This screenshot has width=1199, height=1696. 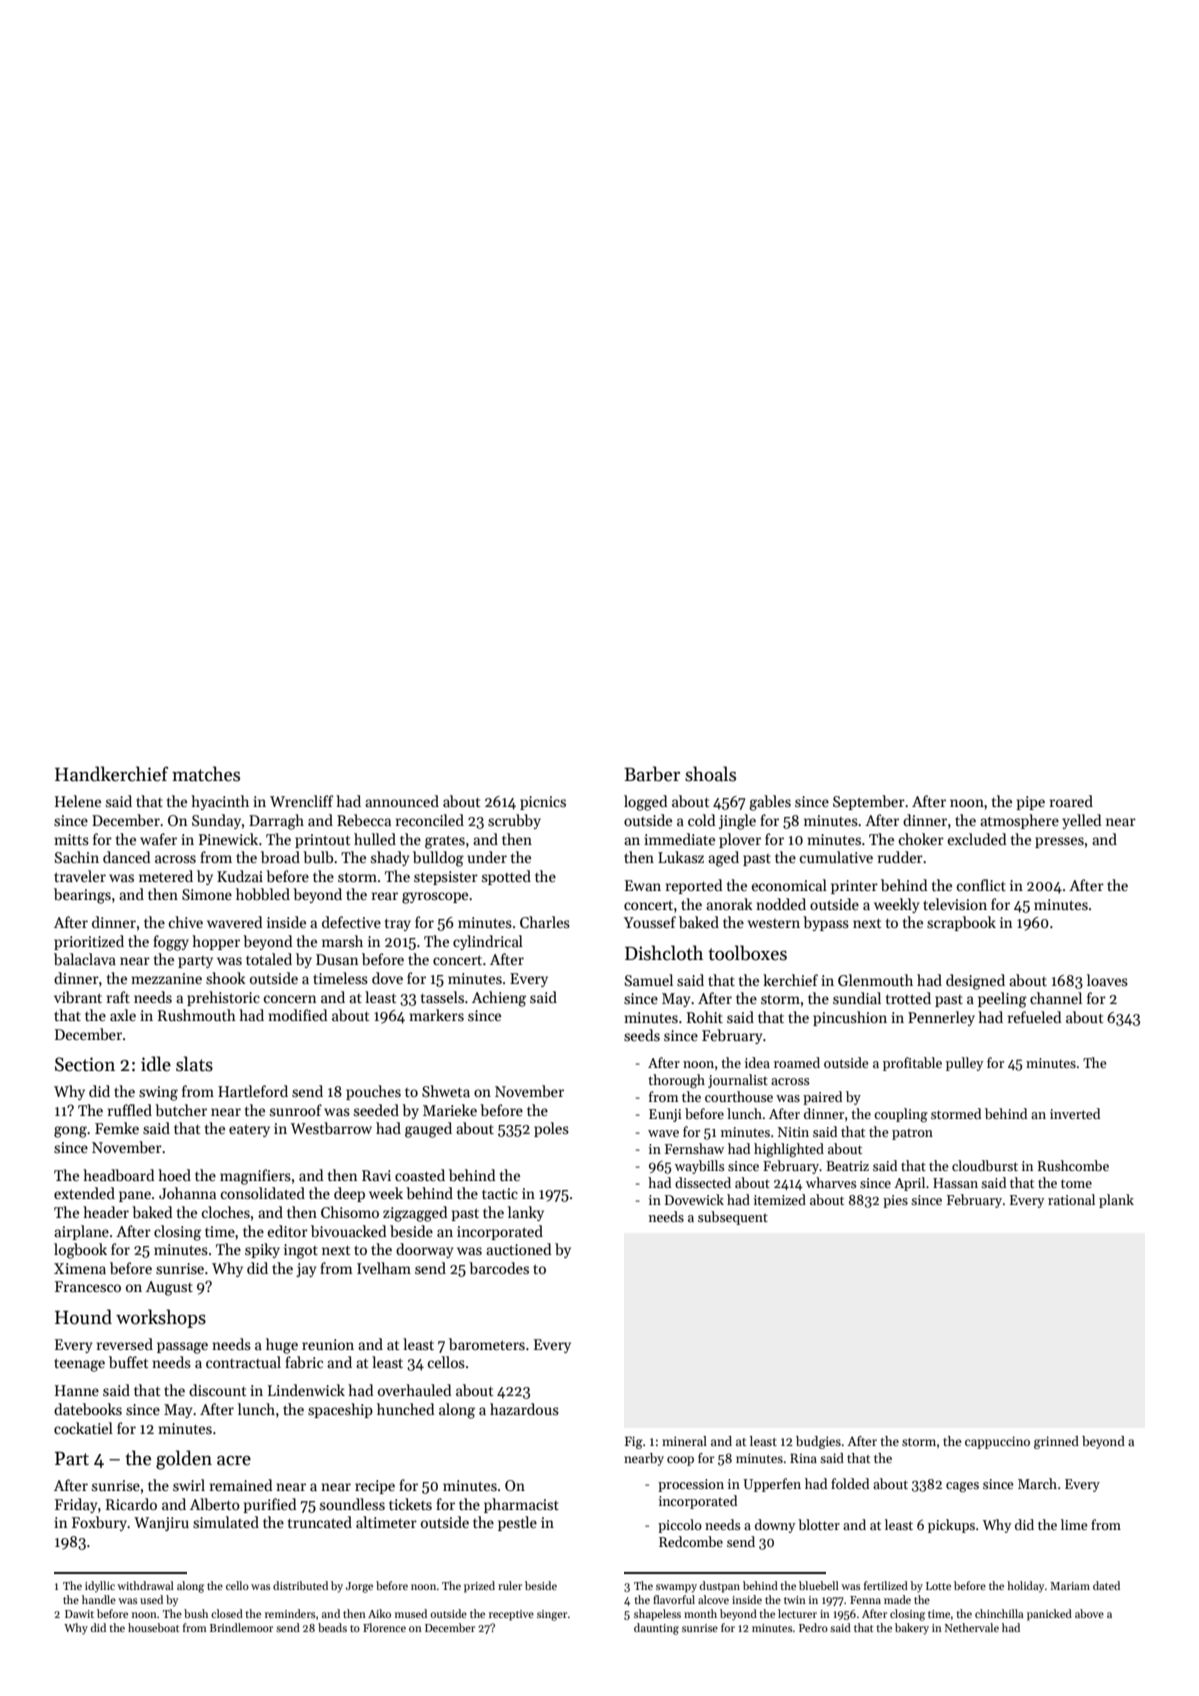 I want to click on coupling, so click(x=901, y=1115).
